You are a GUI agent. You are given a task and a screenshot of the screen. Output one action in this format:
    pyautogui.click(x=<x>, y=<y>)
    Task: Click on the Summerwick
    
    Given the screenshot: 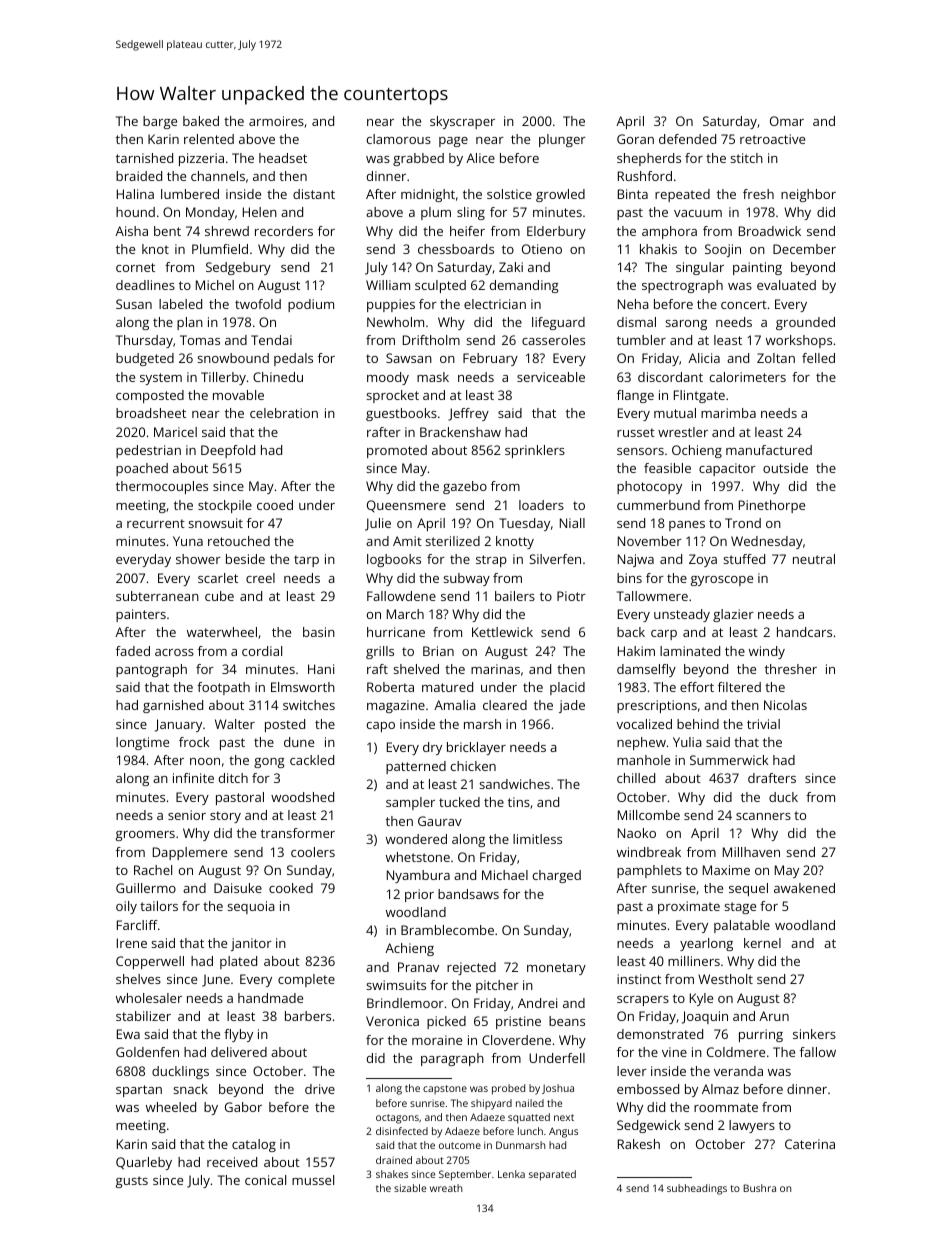 What is the action you would take?
    pyautogui.click(x=729, y=760)
